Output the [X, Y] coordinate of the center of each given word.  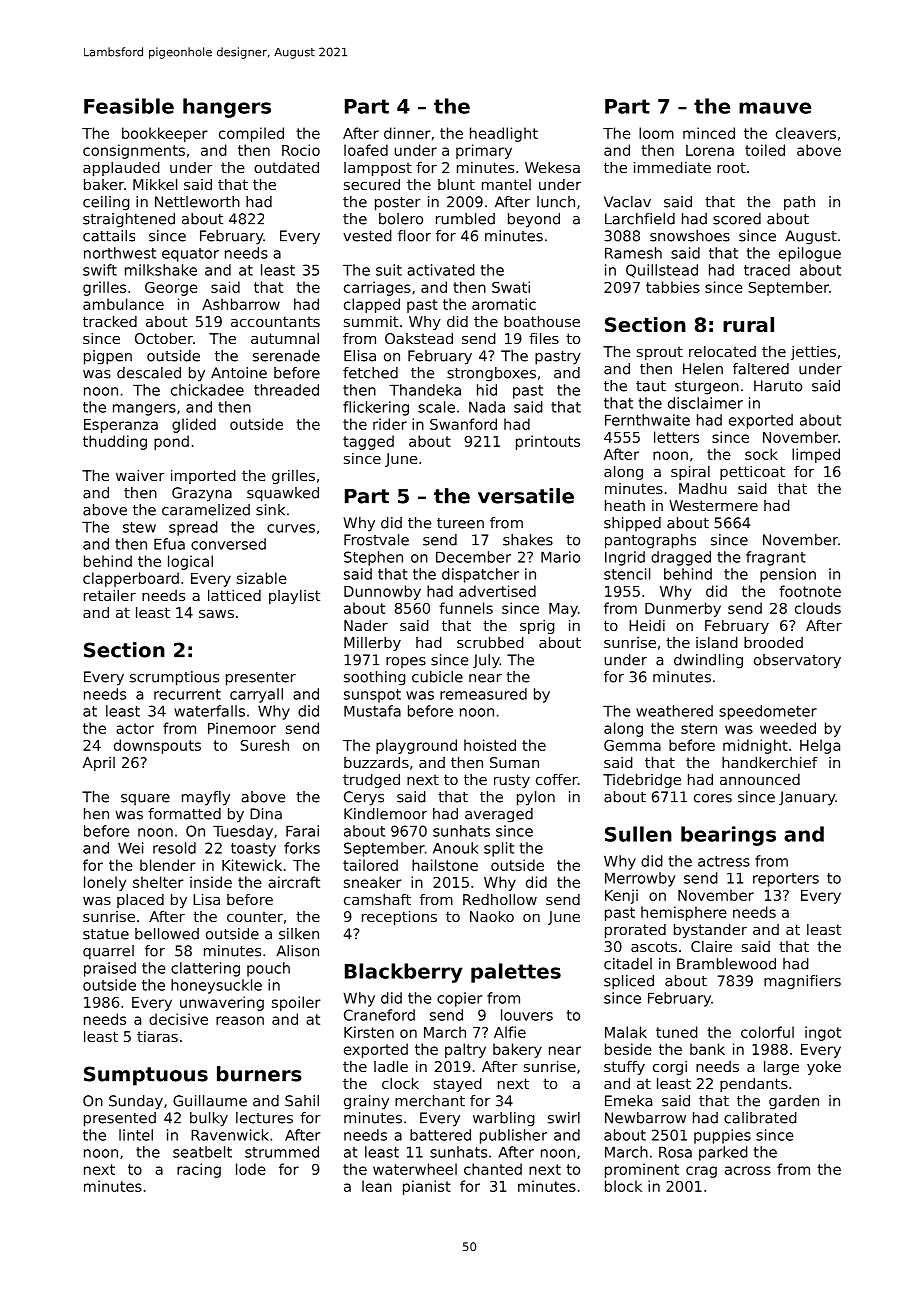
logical [190, 562]
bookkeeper [165, 134]
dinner [407, 133]
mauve [775, 108]
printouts [548, 442]
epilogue [810, 254]
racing [199, 1170]
